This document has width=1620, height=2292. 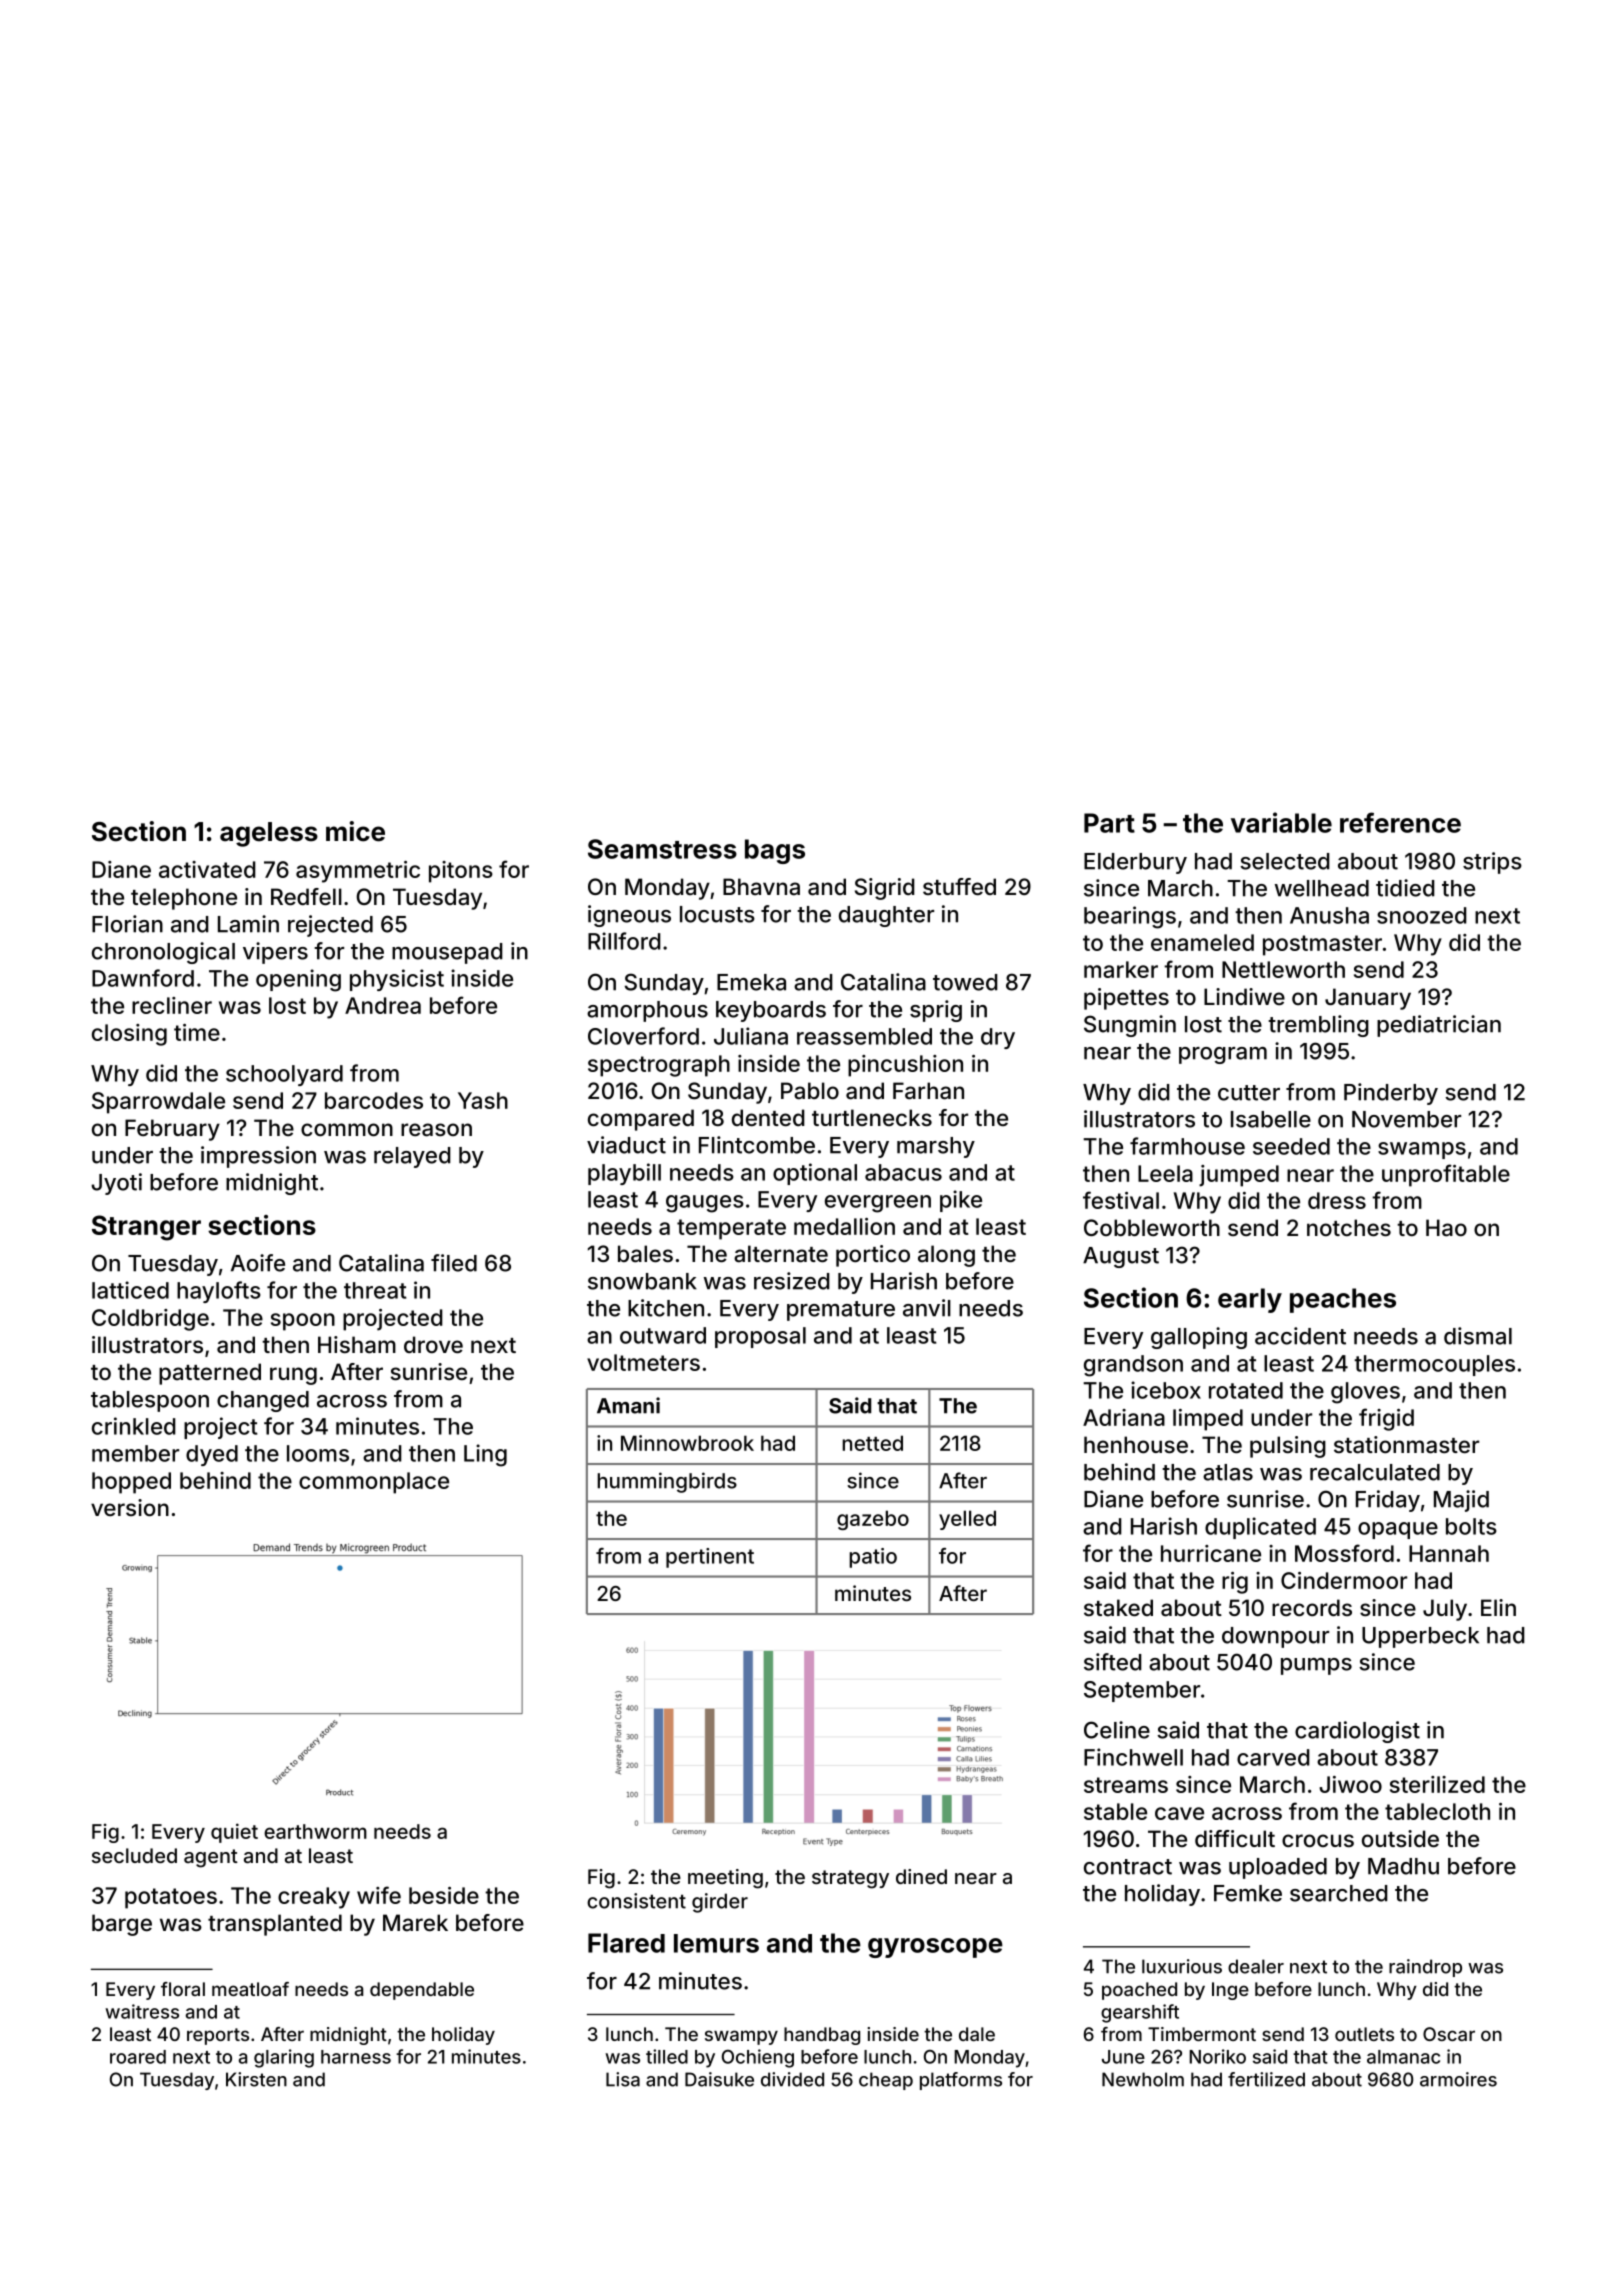 I want to click on patio, so click(x=873, y=1558).
